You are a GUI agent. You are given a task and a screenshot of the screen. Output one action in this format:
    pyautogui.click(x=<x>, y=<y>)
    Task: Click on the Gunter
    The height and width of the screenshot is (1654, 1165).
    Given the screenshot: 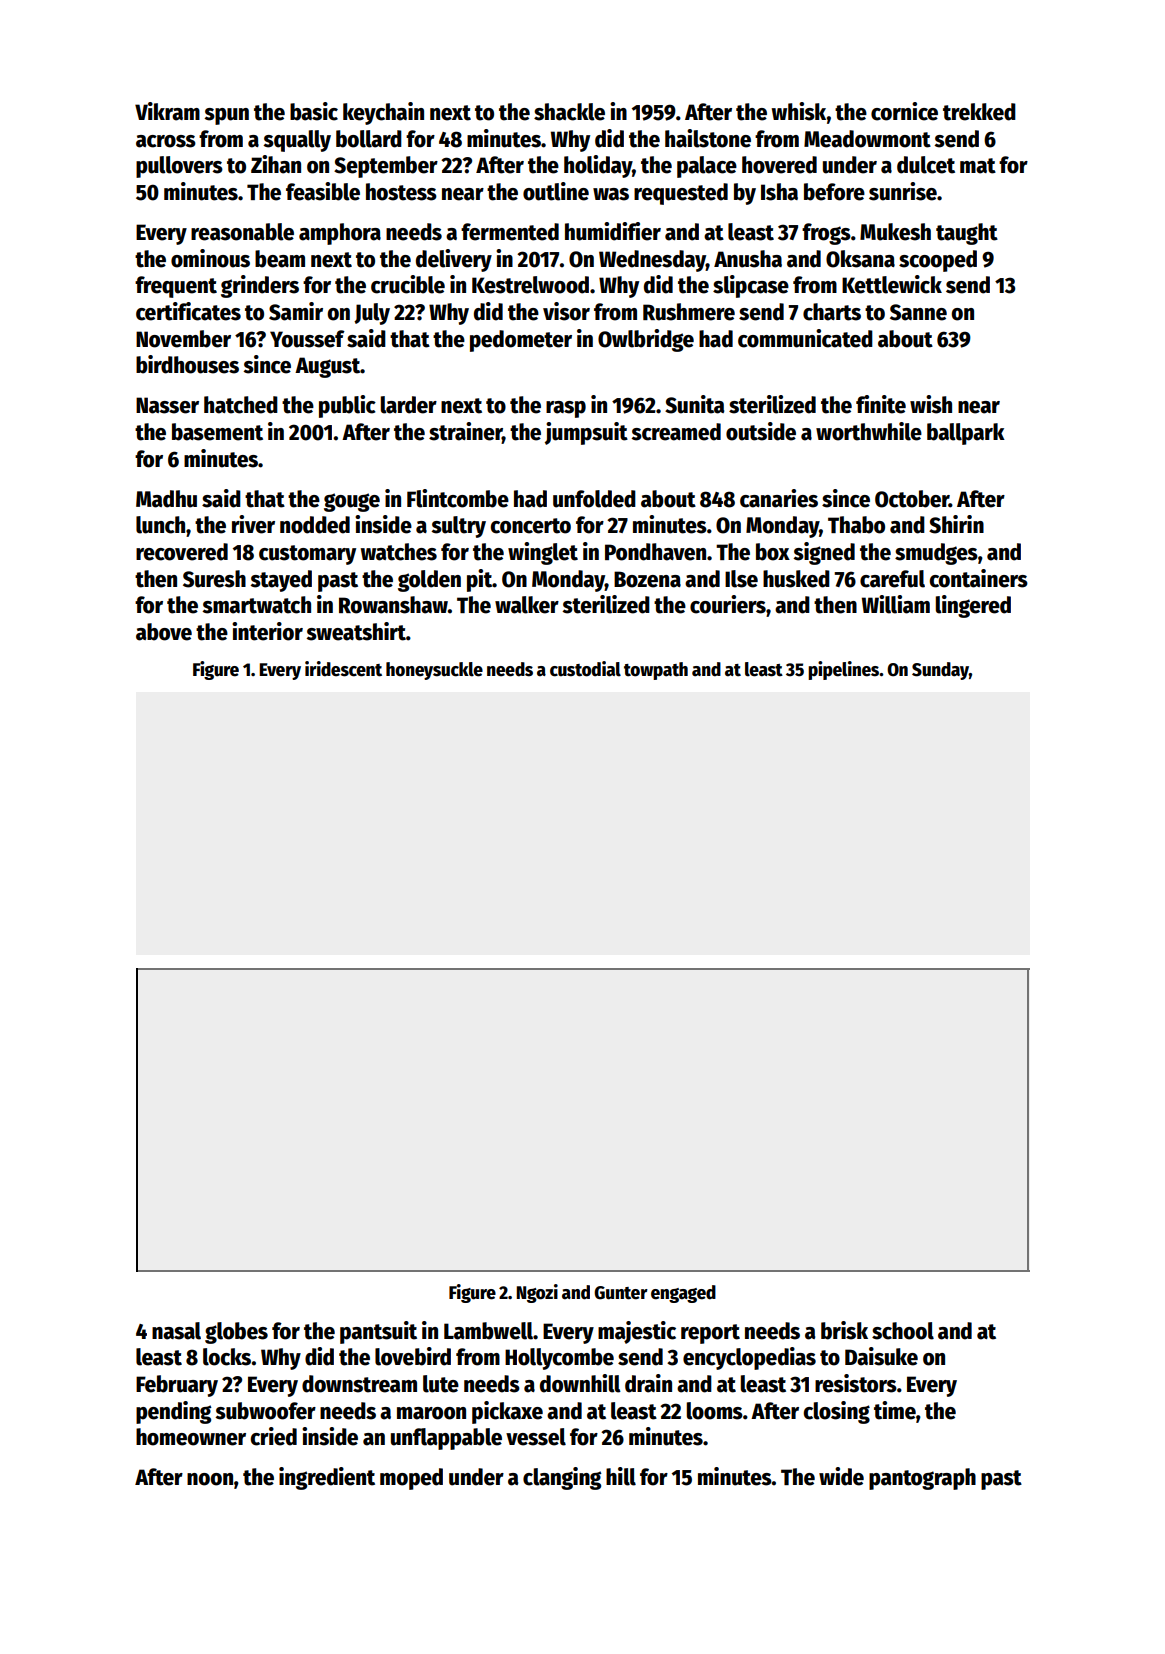 What is the action you would take?
    pyautogui.click(x=621, y=1293)
